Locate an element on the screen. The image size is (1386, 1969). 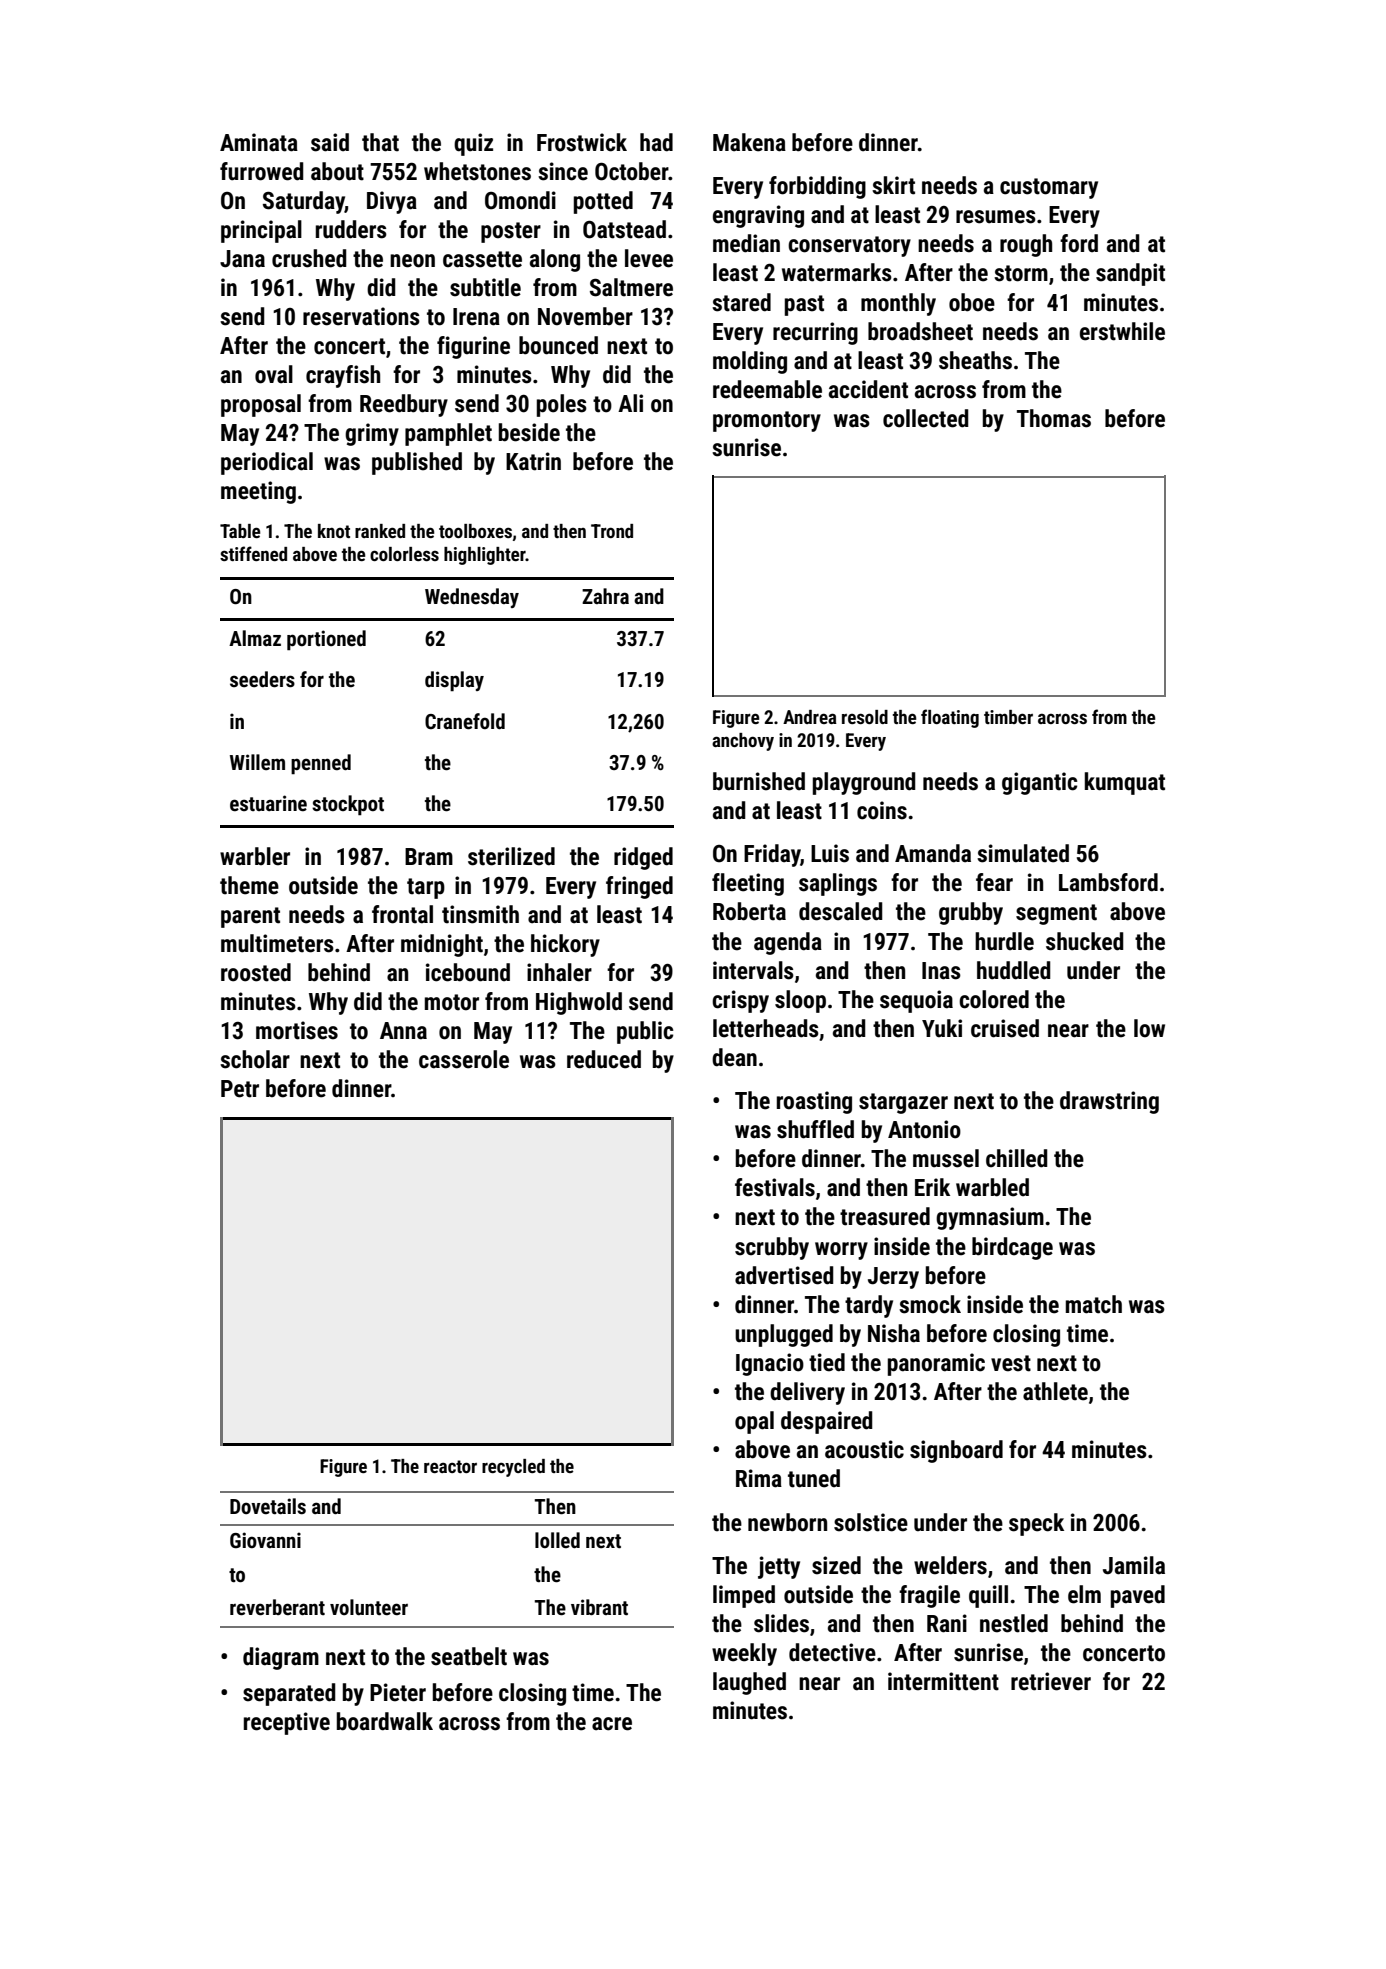
retriever is located at coordinates (1051, 1681).
